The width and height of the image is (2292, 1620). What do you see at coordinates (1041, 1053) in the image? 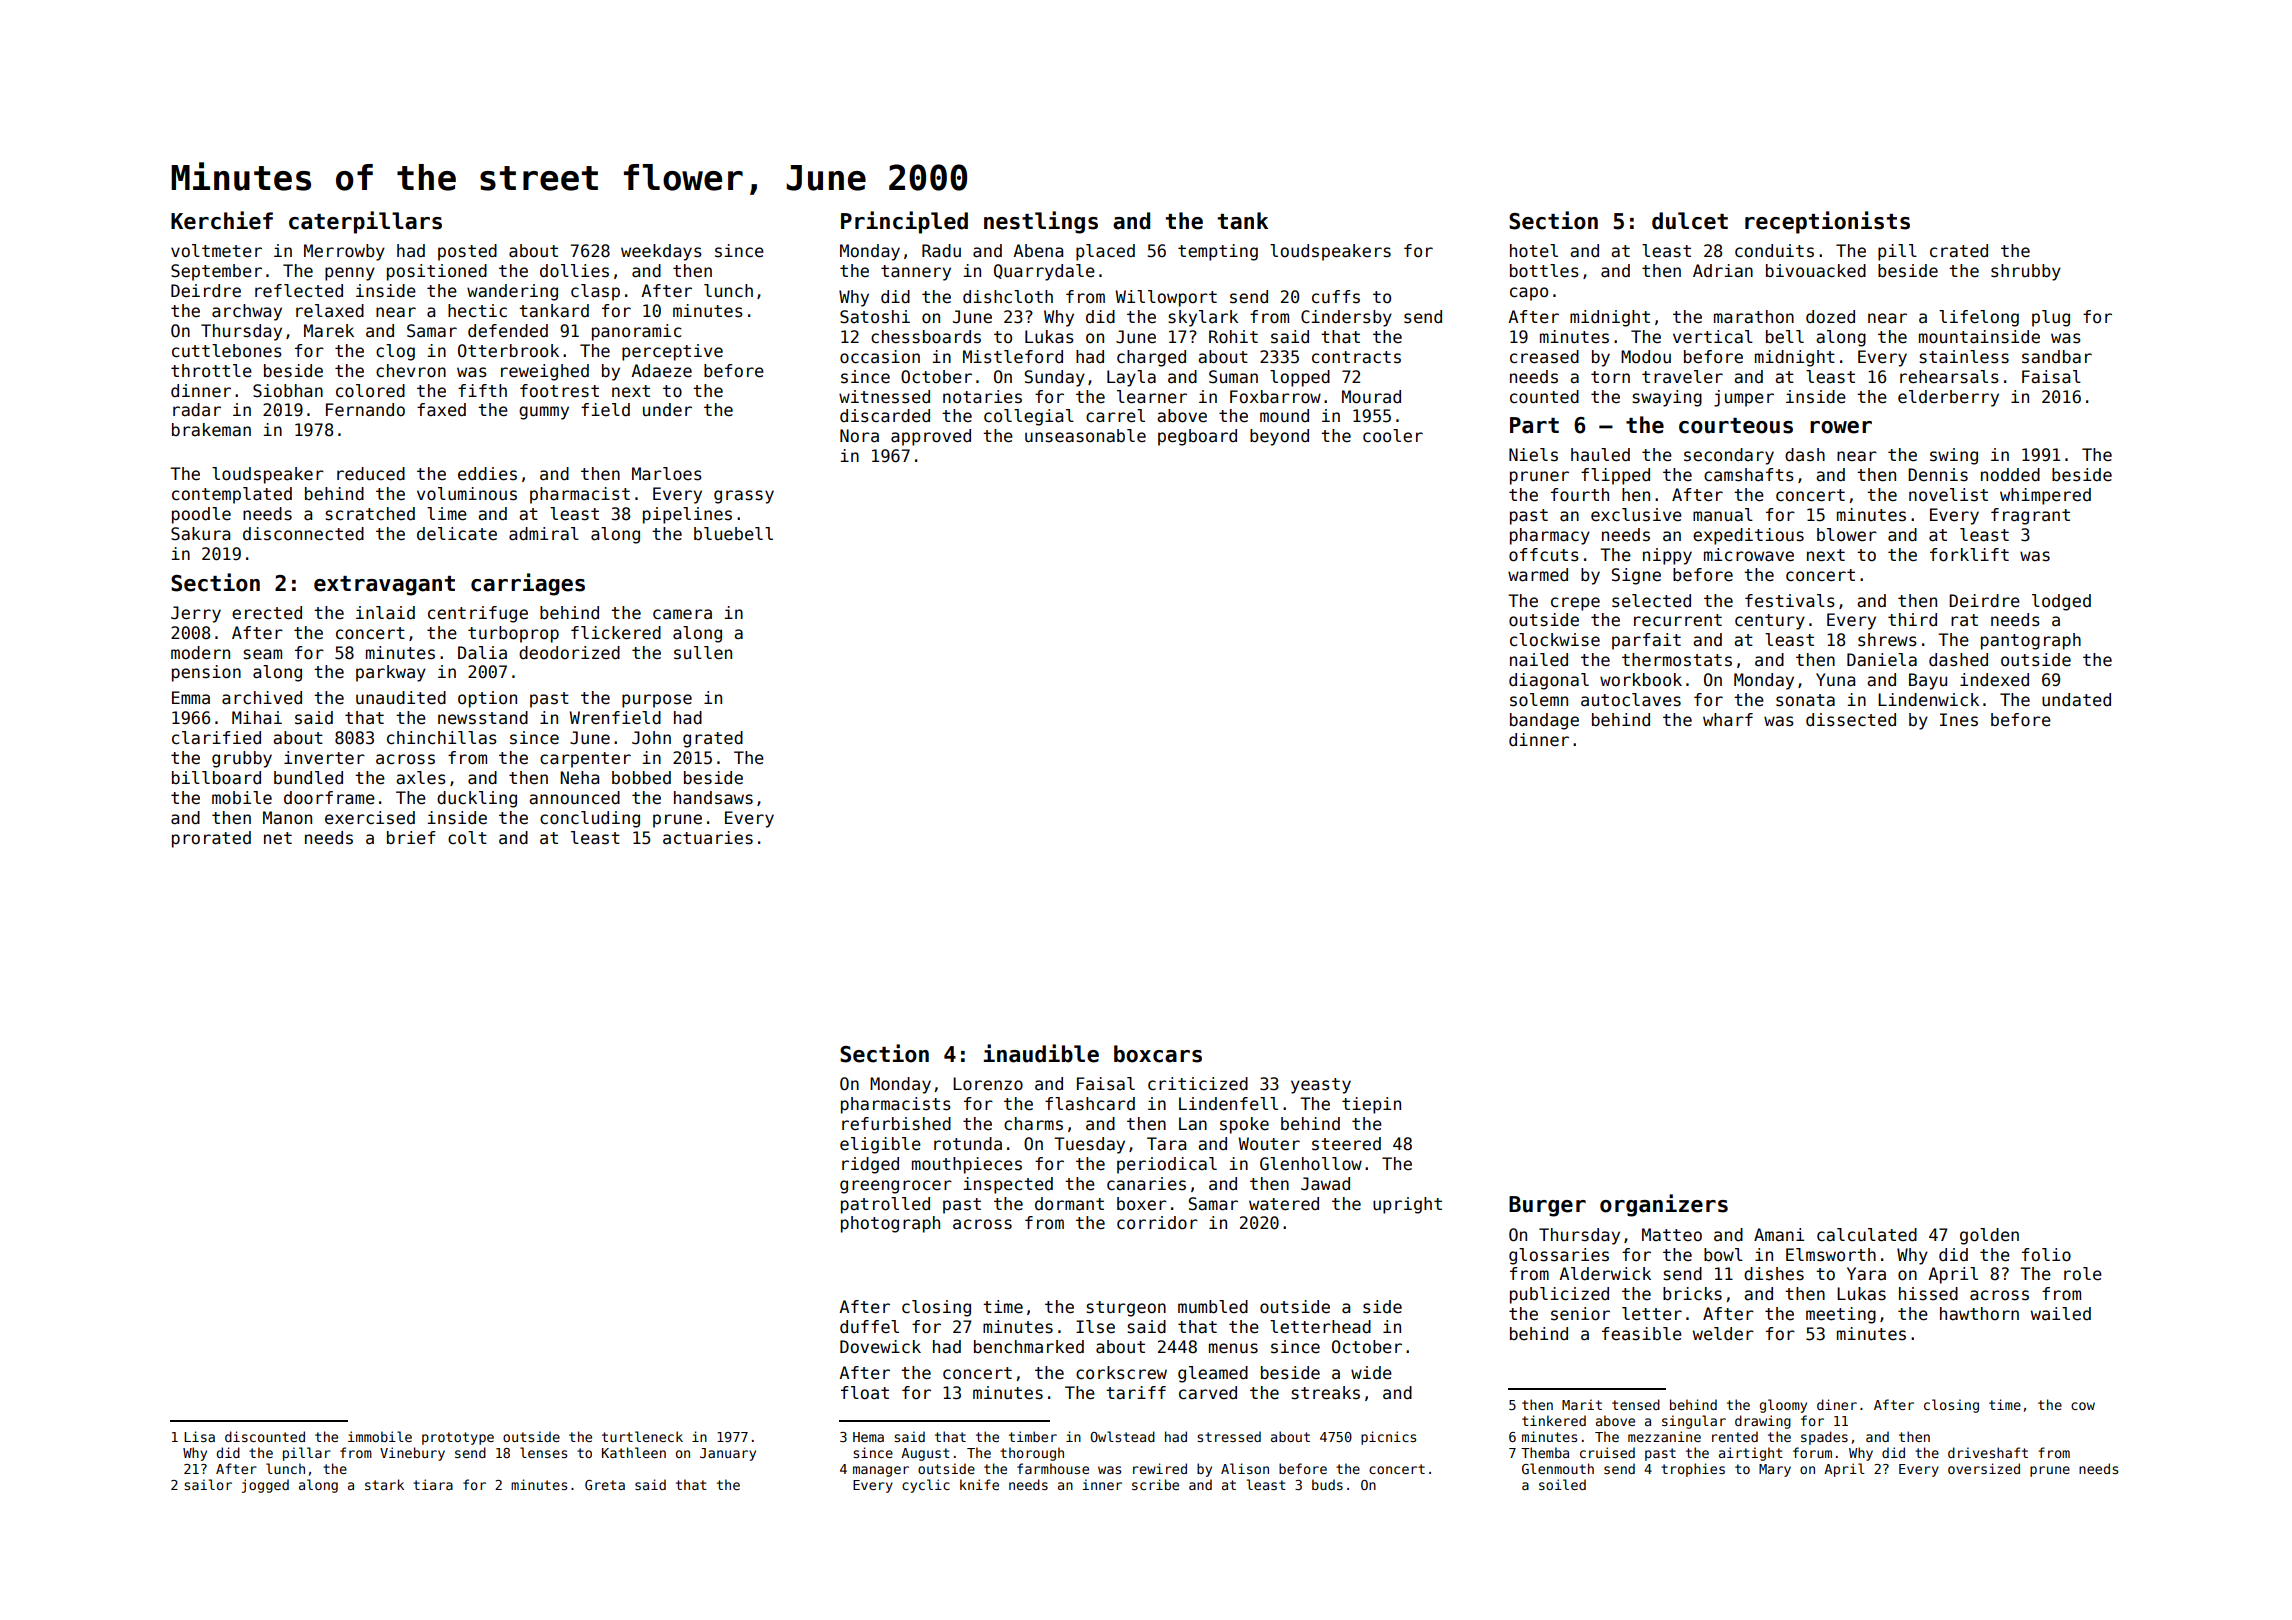
I see `inaudible` at bounding box center [1041, 1053].
